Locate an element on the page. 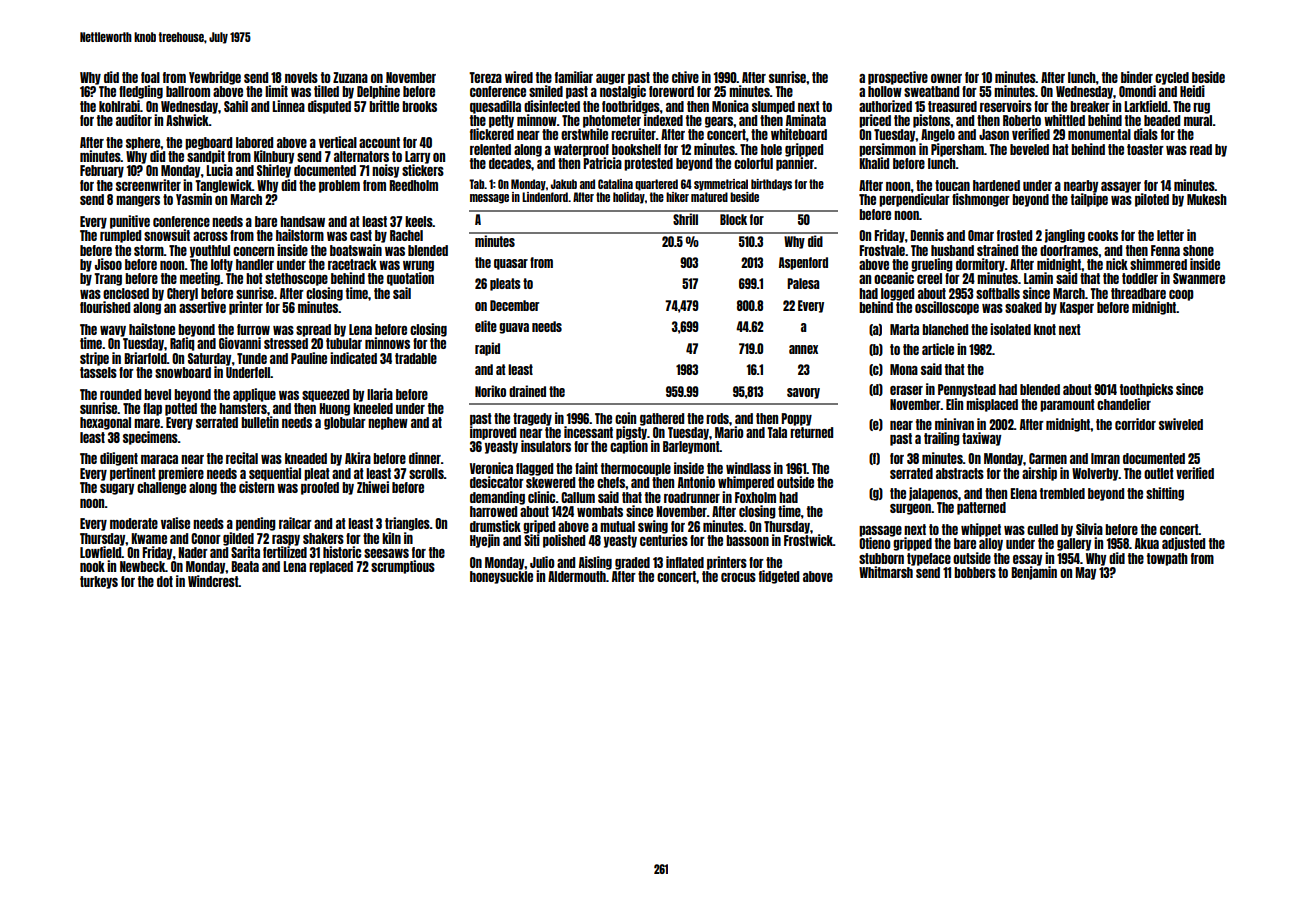  Mukesh is located at coordinates (1207, 199).
